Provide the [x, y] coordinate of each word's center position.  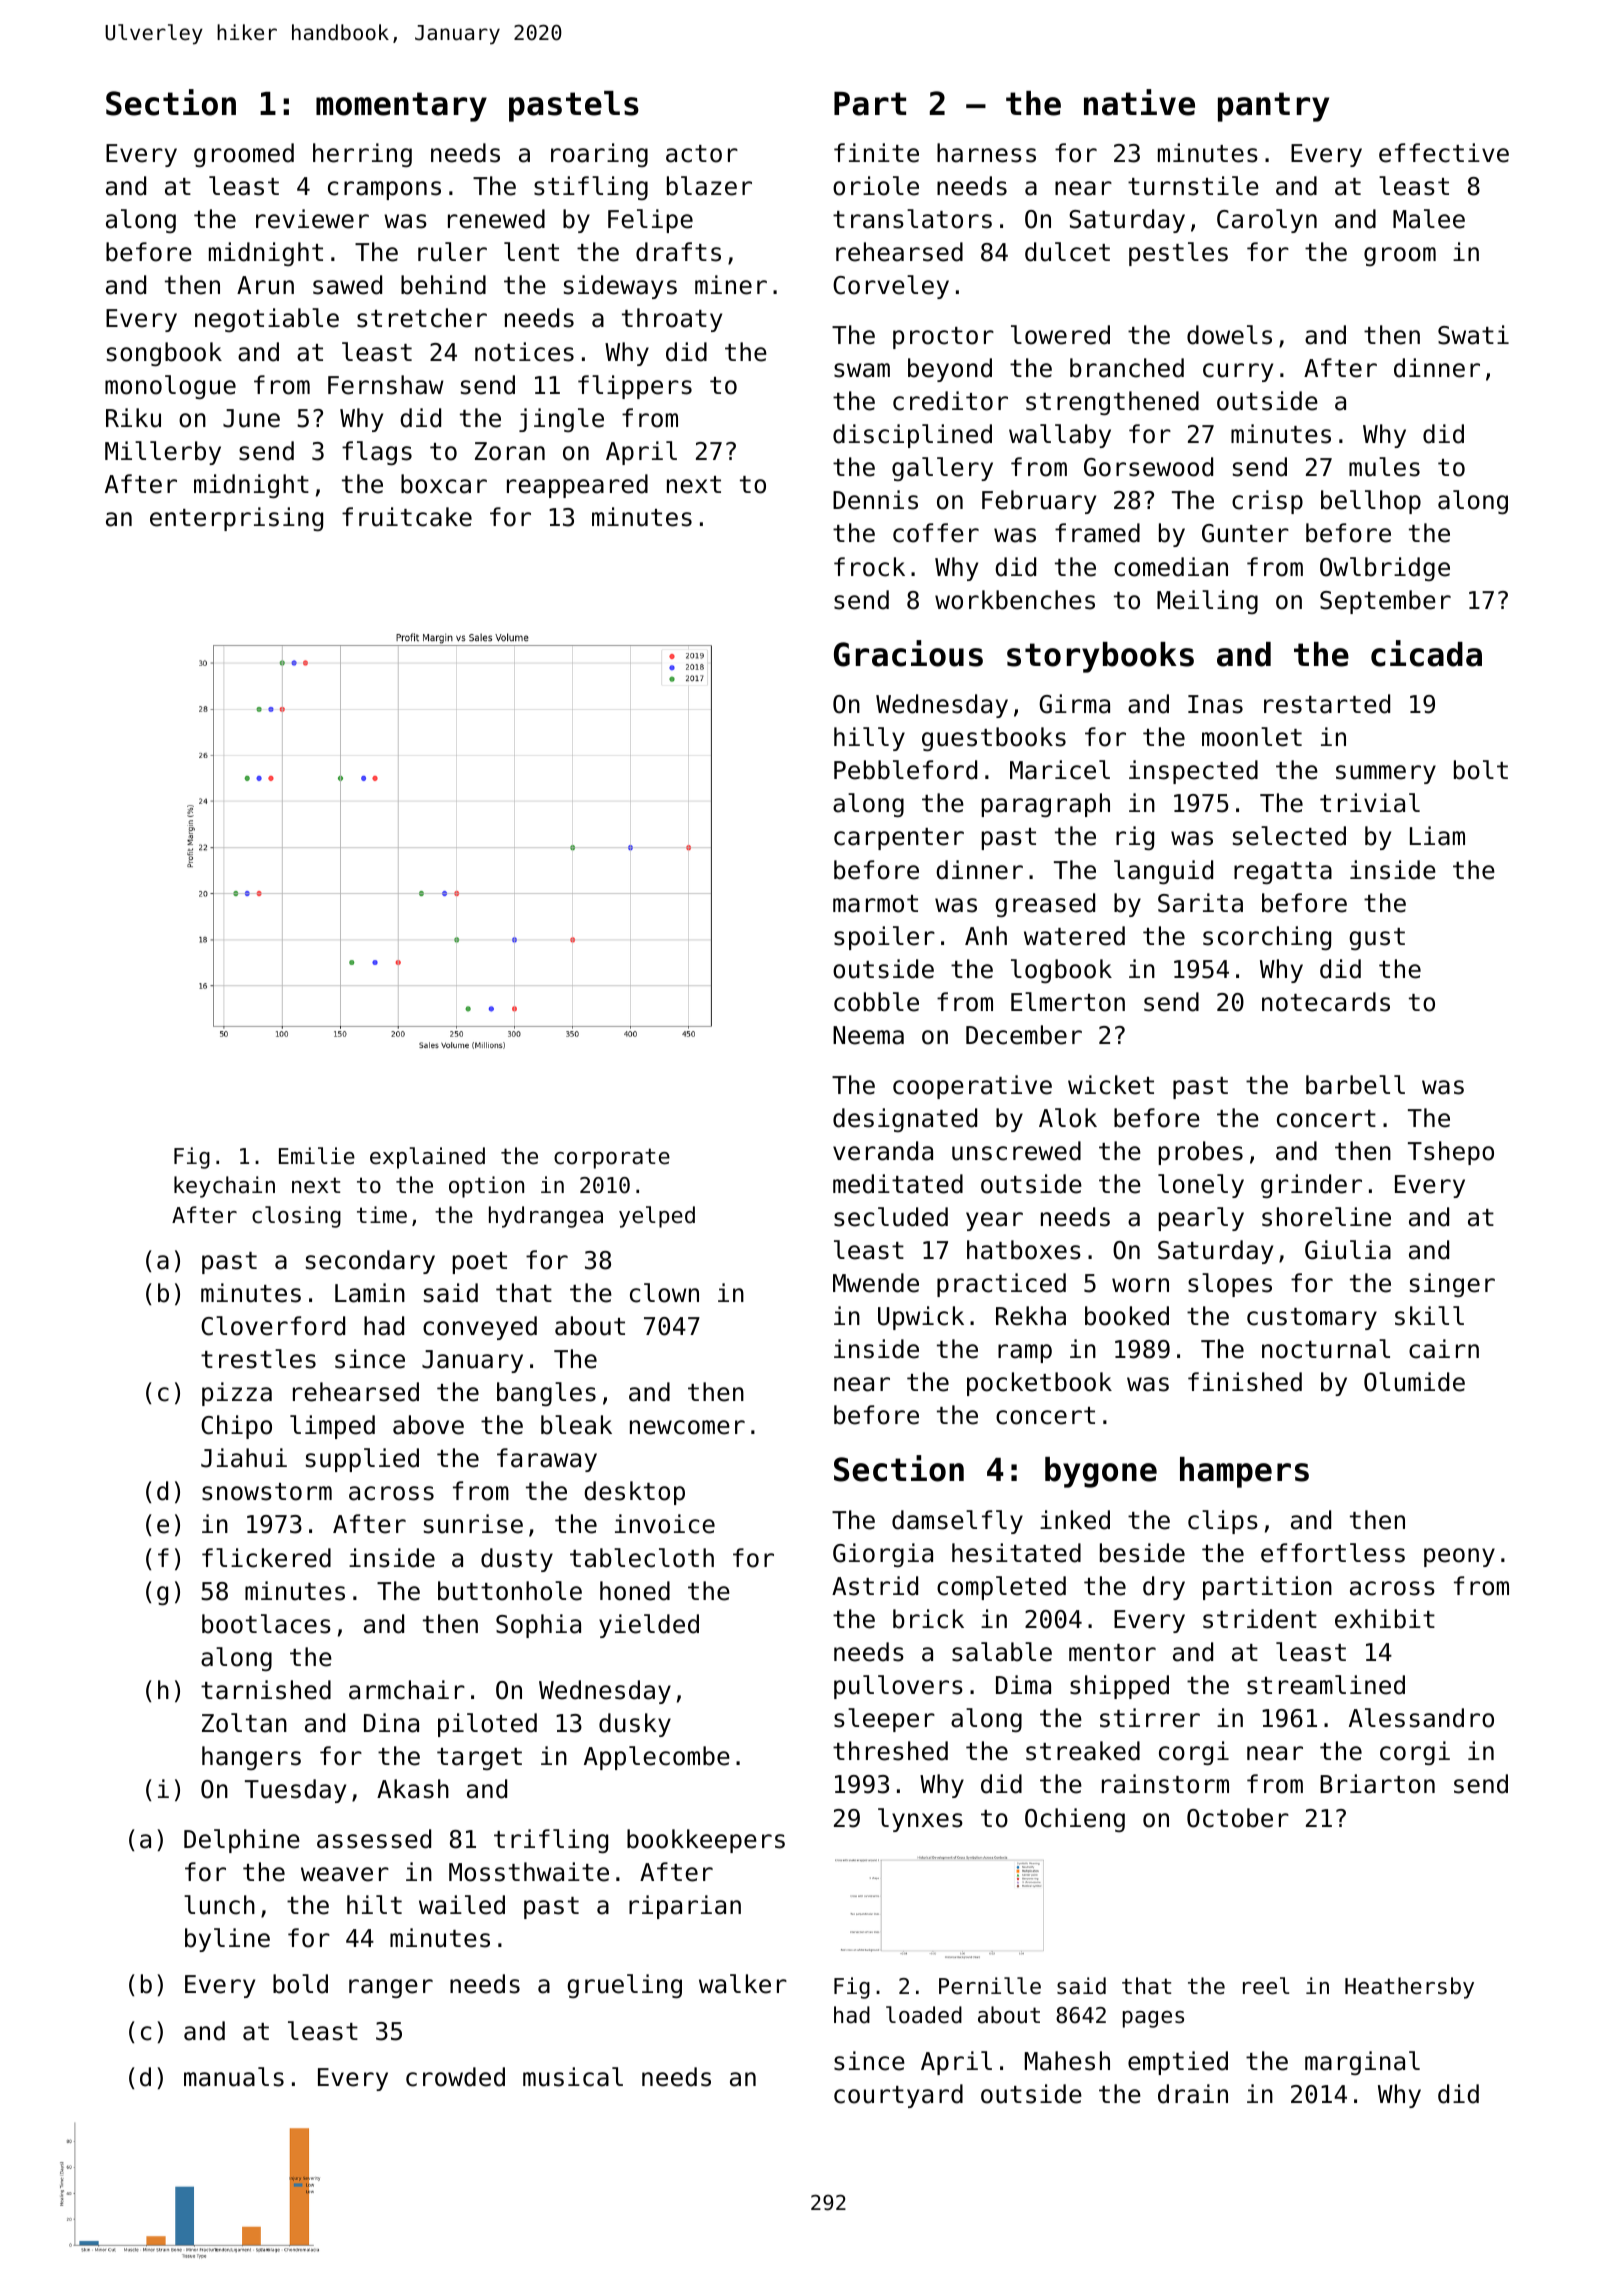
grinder [1311, 1186]
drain [1193, 2094]
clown [664, 1293]
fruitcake [407, 517]
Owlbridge [1385, 569]
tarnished [266, 1690]
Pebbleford [905, 770]
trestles [258, 1359]
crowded [455, 2077]
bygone [1101, 1472]
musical [573, 2077]
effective [1444, 153]
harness [986, 153]
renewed [496, 219]
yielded [649, 1626]
